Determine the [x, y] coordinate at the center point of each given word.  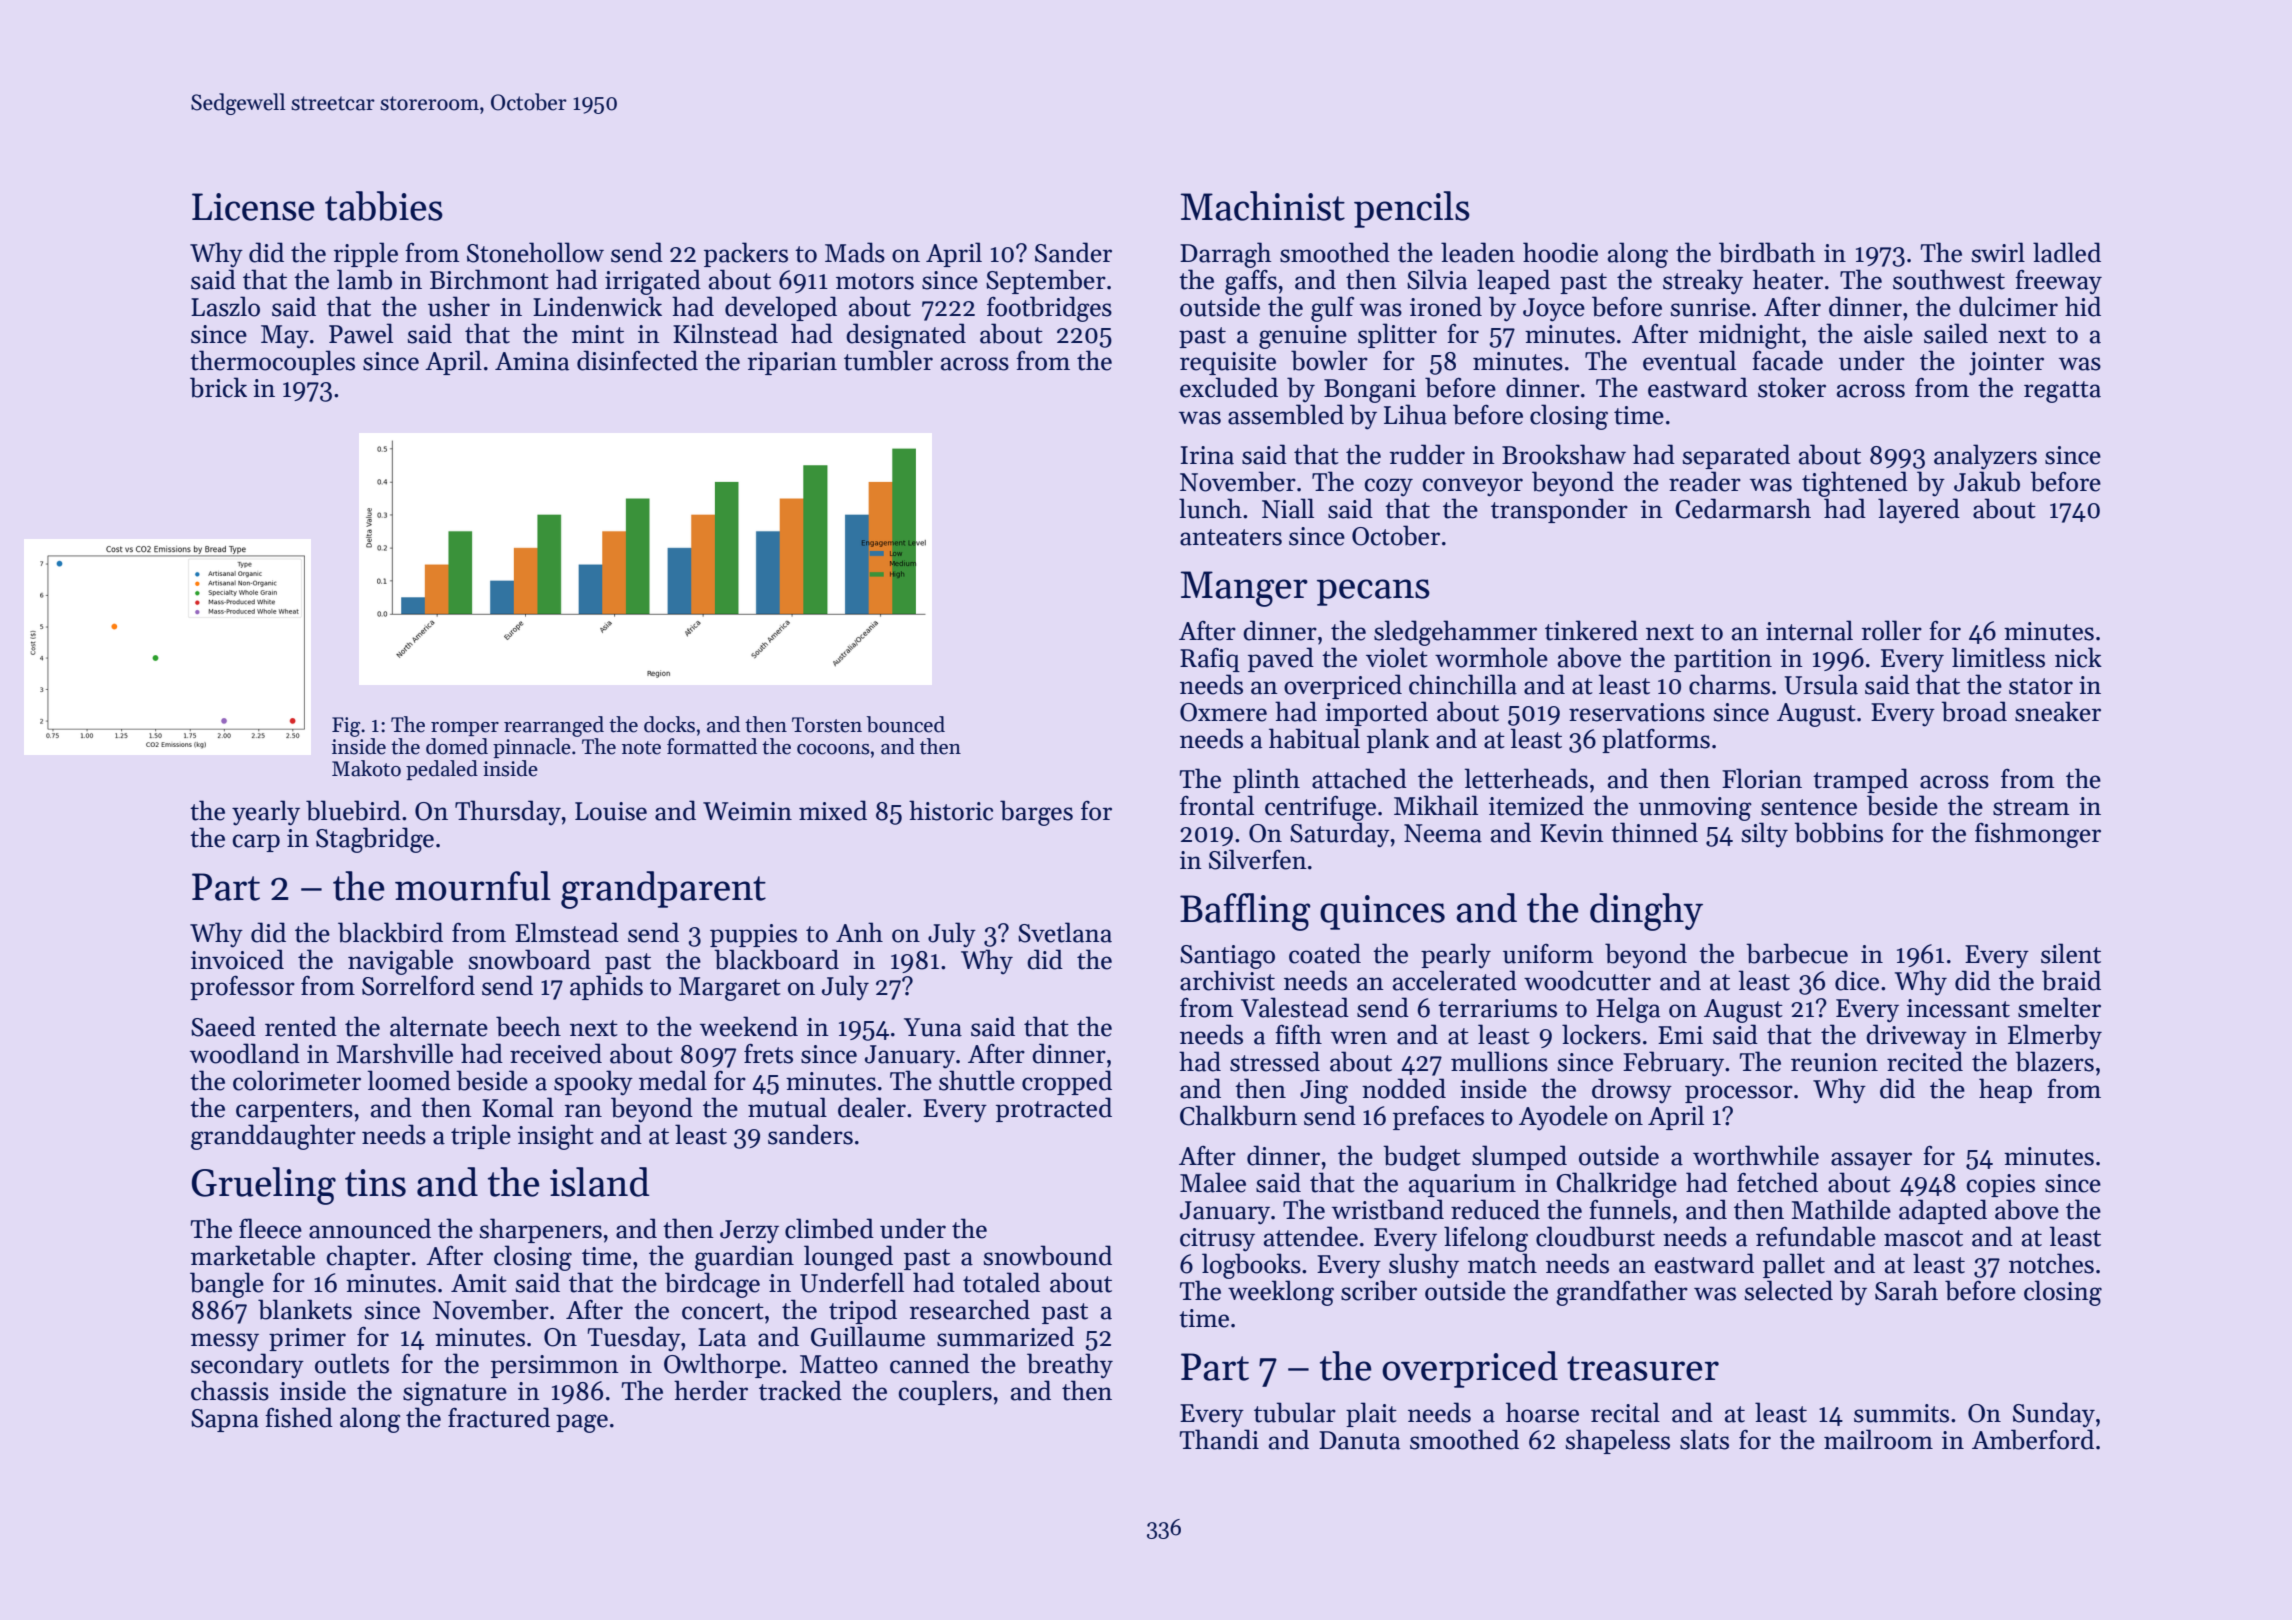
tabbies [384, 206]
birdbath [1767, 252]
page [582, 1423]
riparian [792, 363]
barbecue [1797, 953]
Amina [532, 361]
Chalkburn [1238, 1115]
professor [242, 987]
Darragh [1226, 255]
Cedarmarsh [1743, 508]
